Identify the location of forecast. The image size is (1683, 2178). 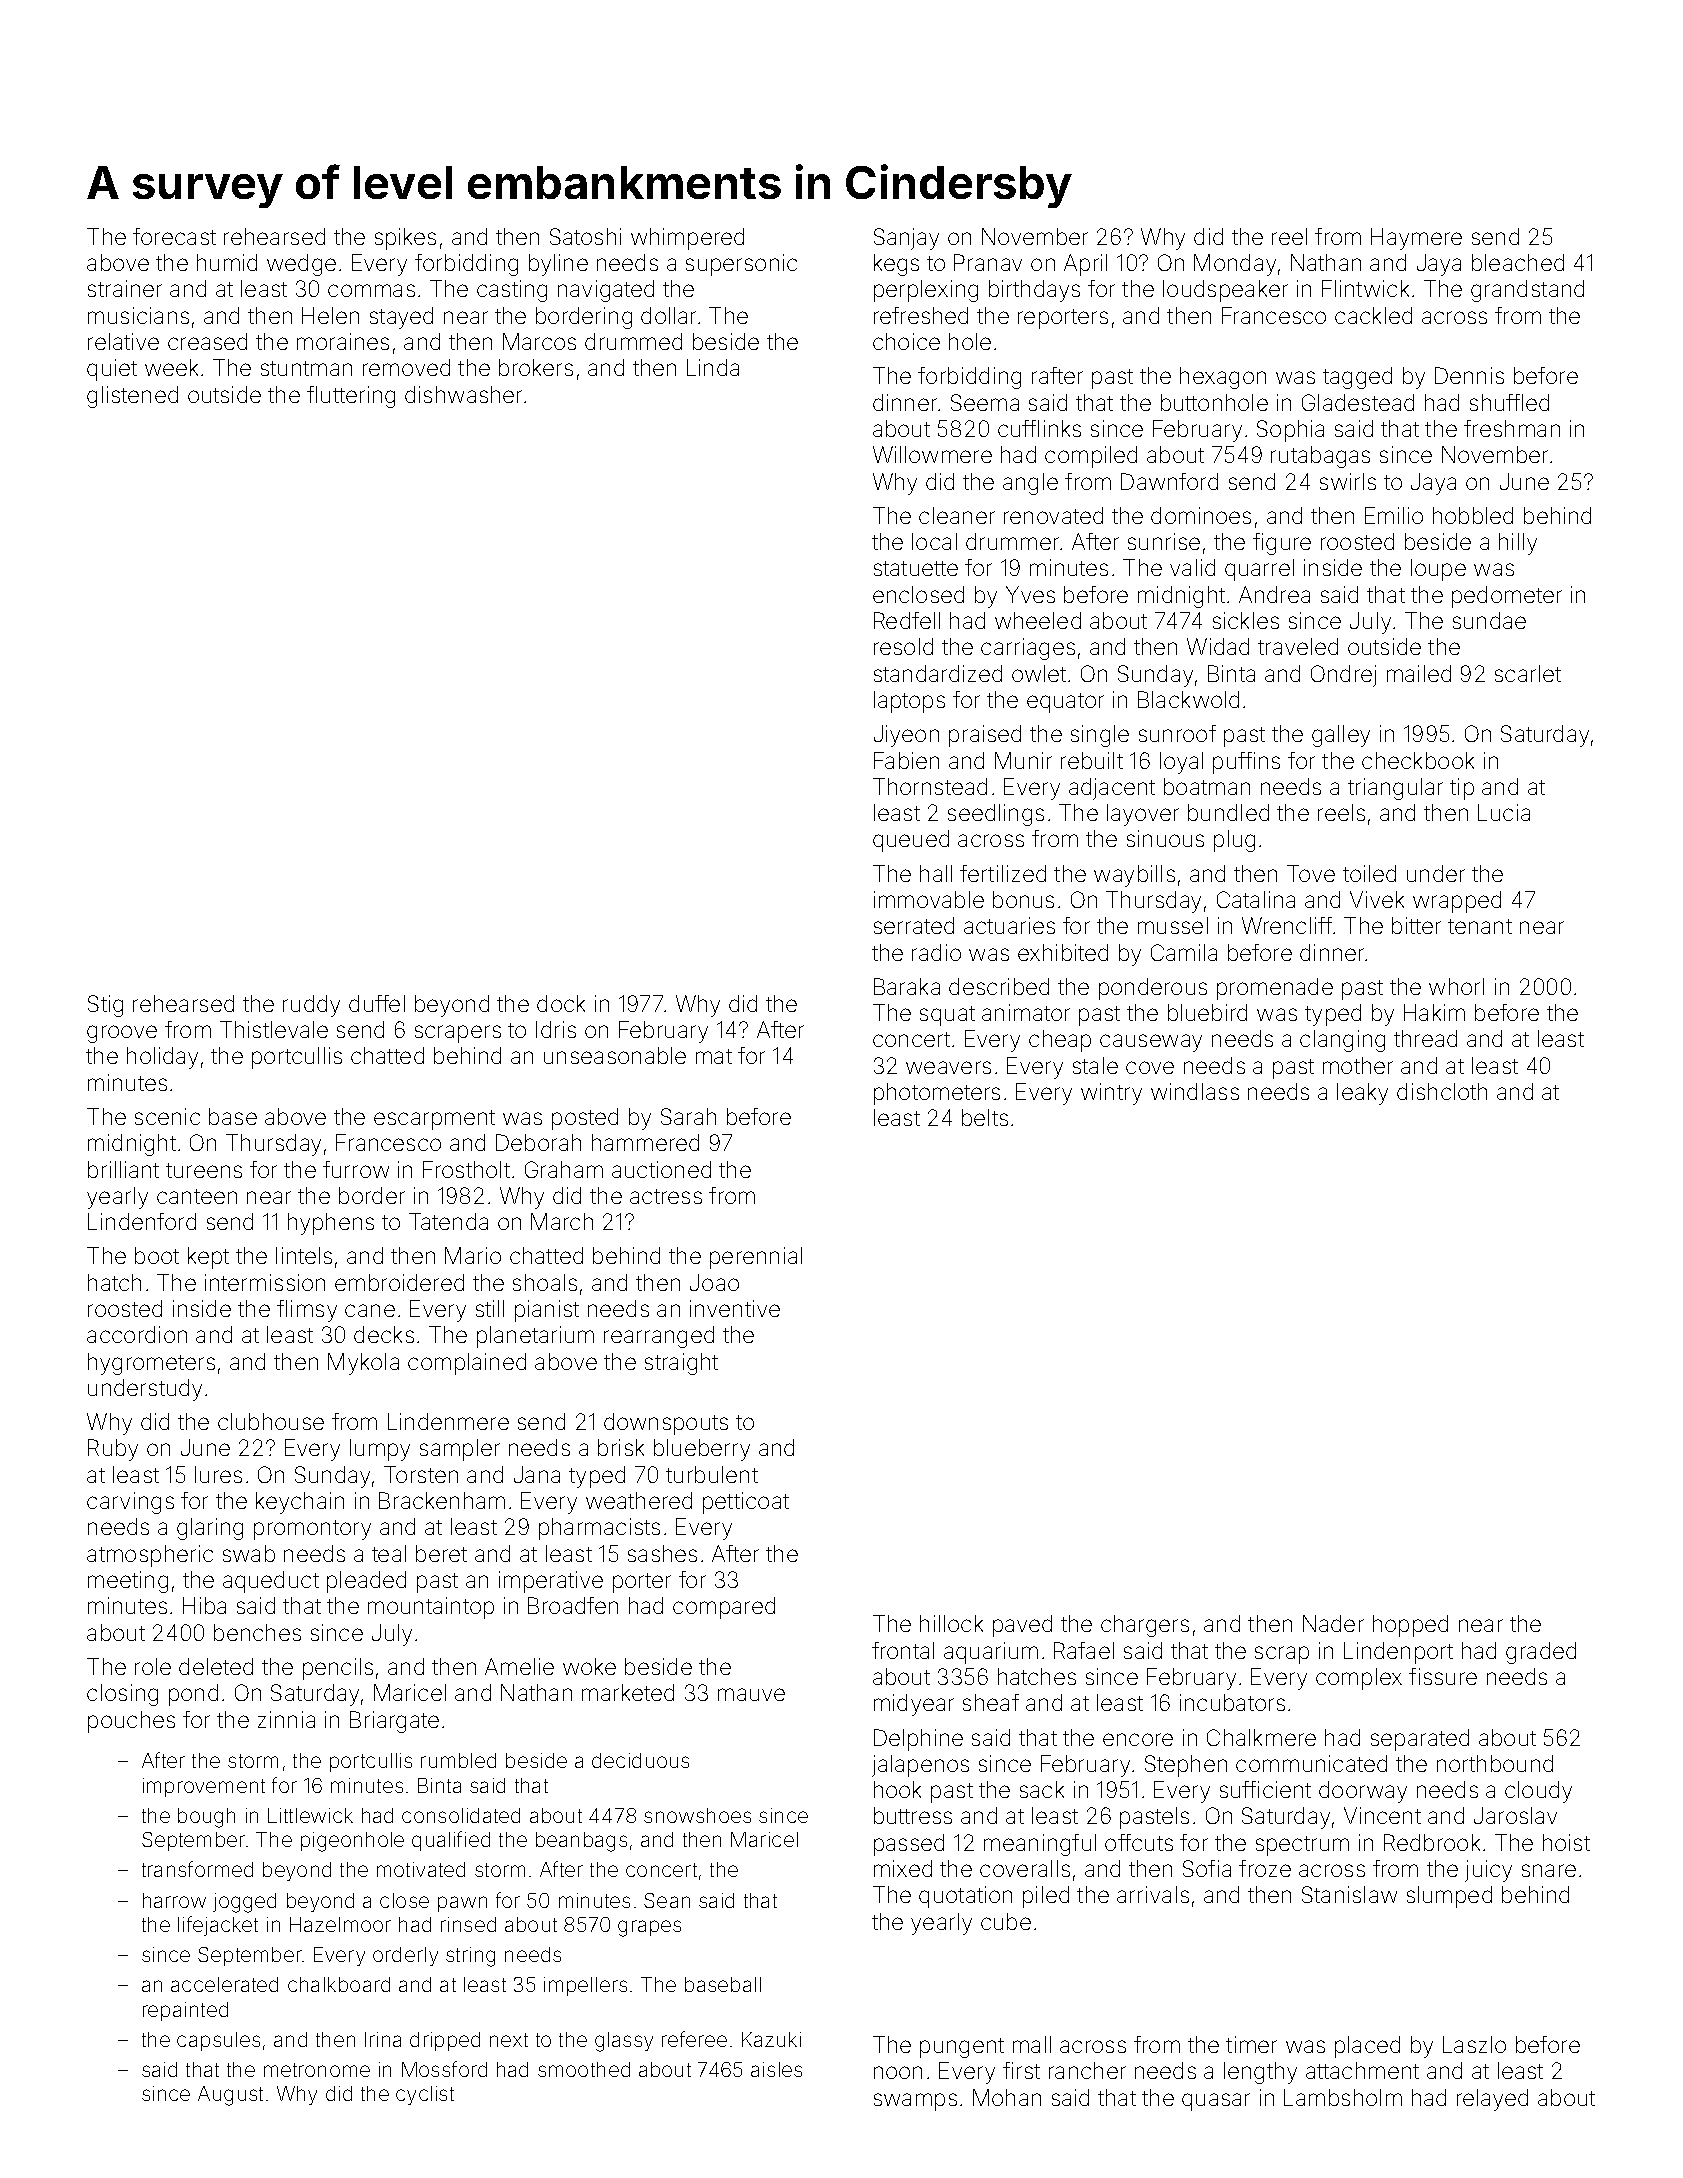
(174, 236).
